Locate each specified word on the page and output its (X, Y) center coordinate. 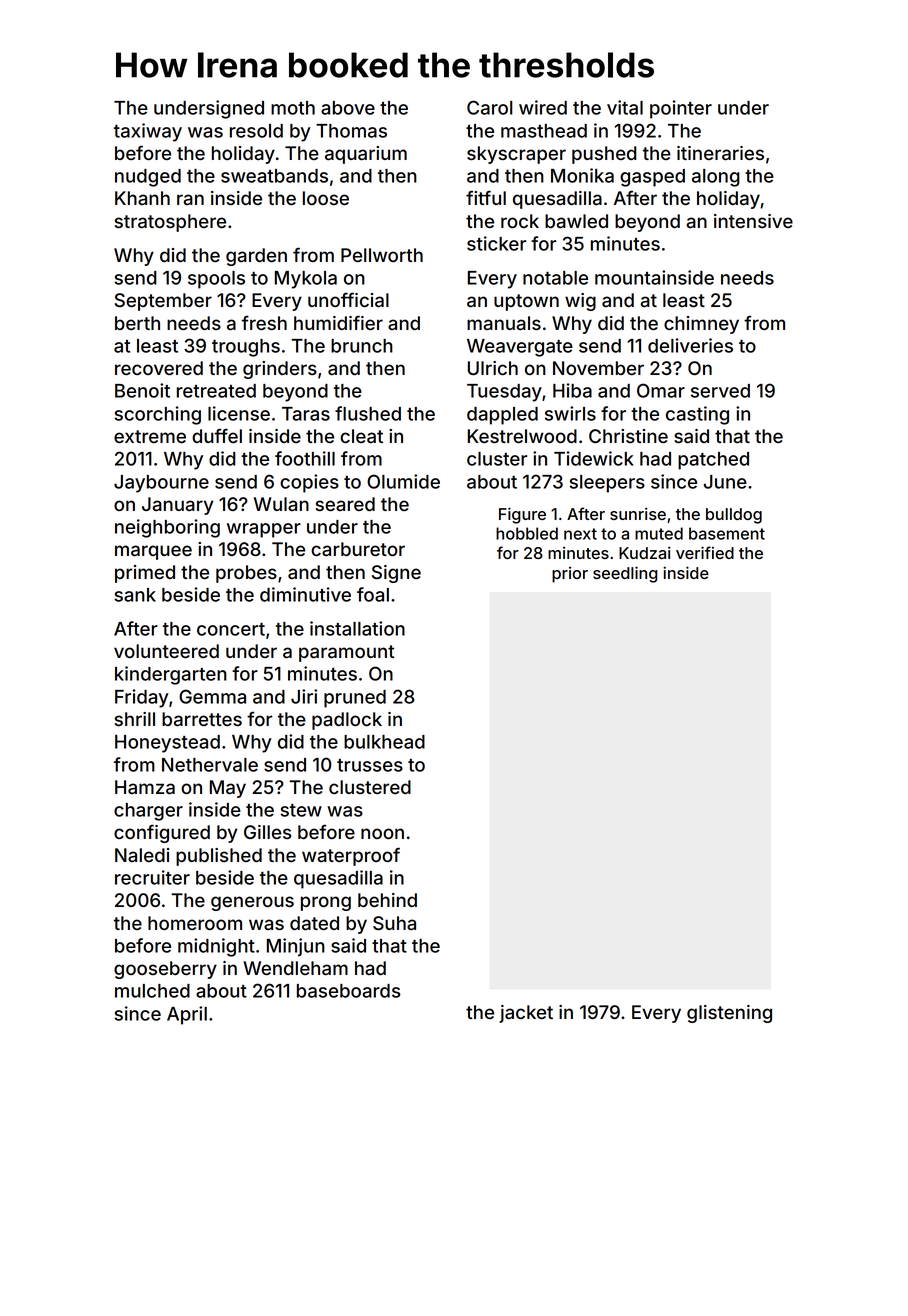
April (187, 1015)
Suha (394, 923)
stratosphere (170, 223)
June (725, 482)
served (720, 391)
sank (135, 595)
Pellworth (382, 255)
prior (570, 575)
